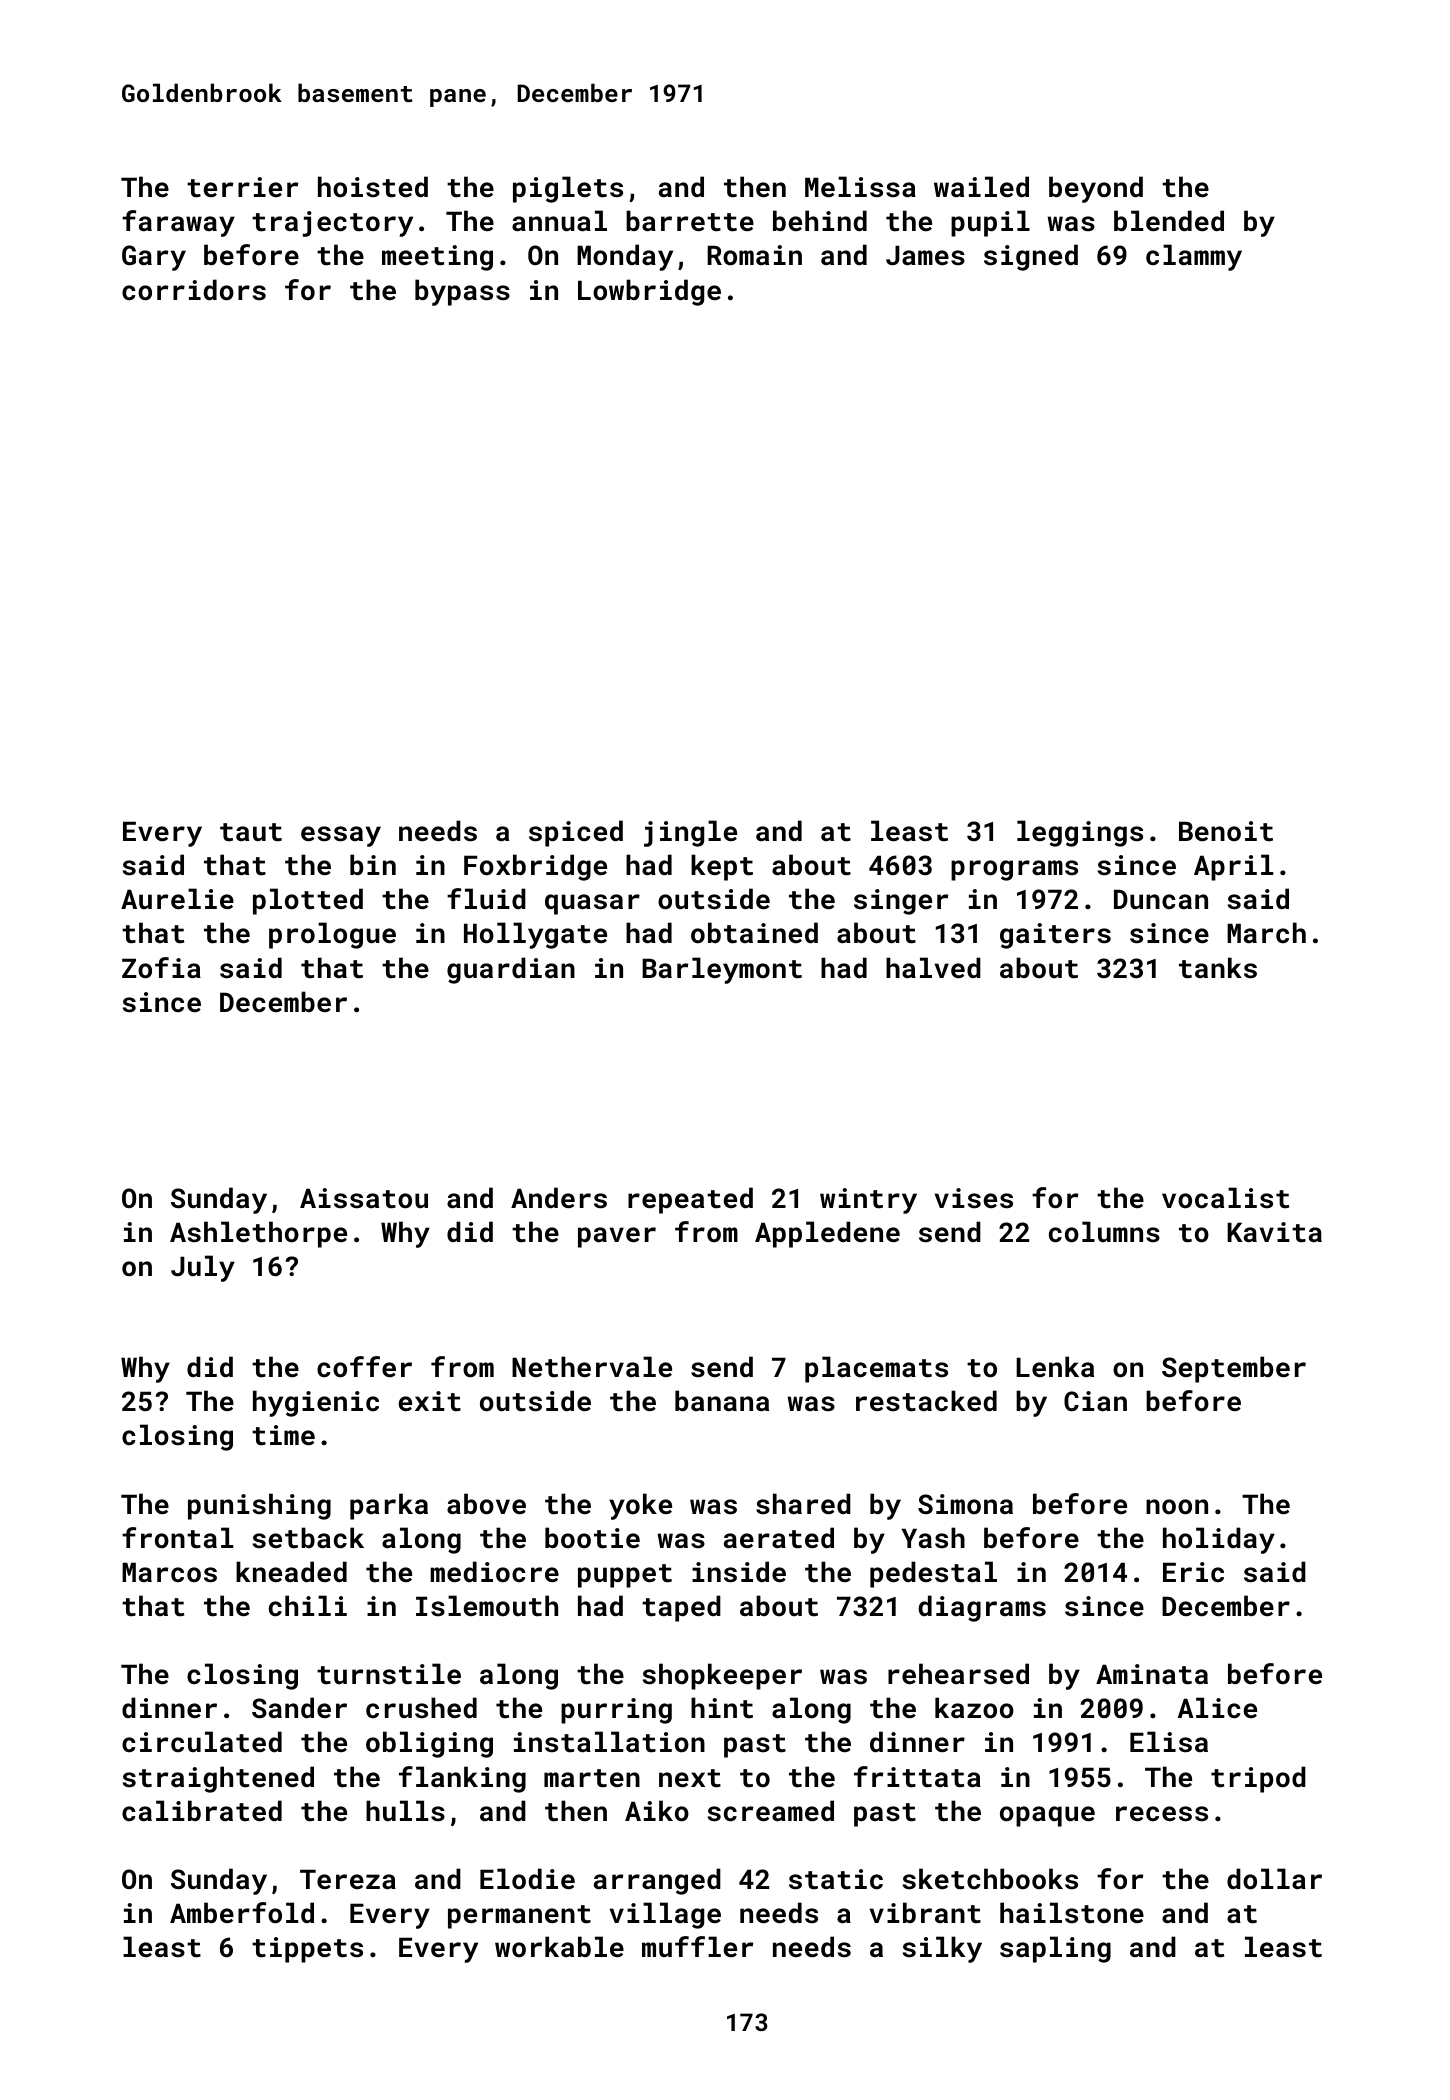 Image resolution: width=1450 pixels, height=2100 pixels. Describe the element at coordinates (242, 187) in the screenshot. I see `terrier` at that location.
